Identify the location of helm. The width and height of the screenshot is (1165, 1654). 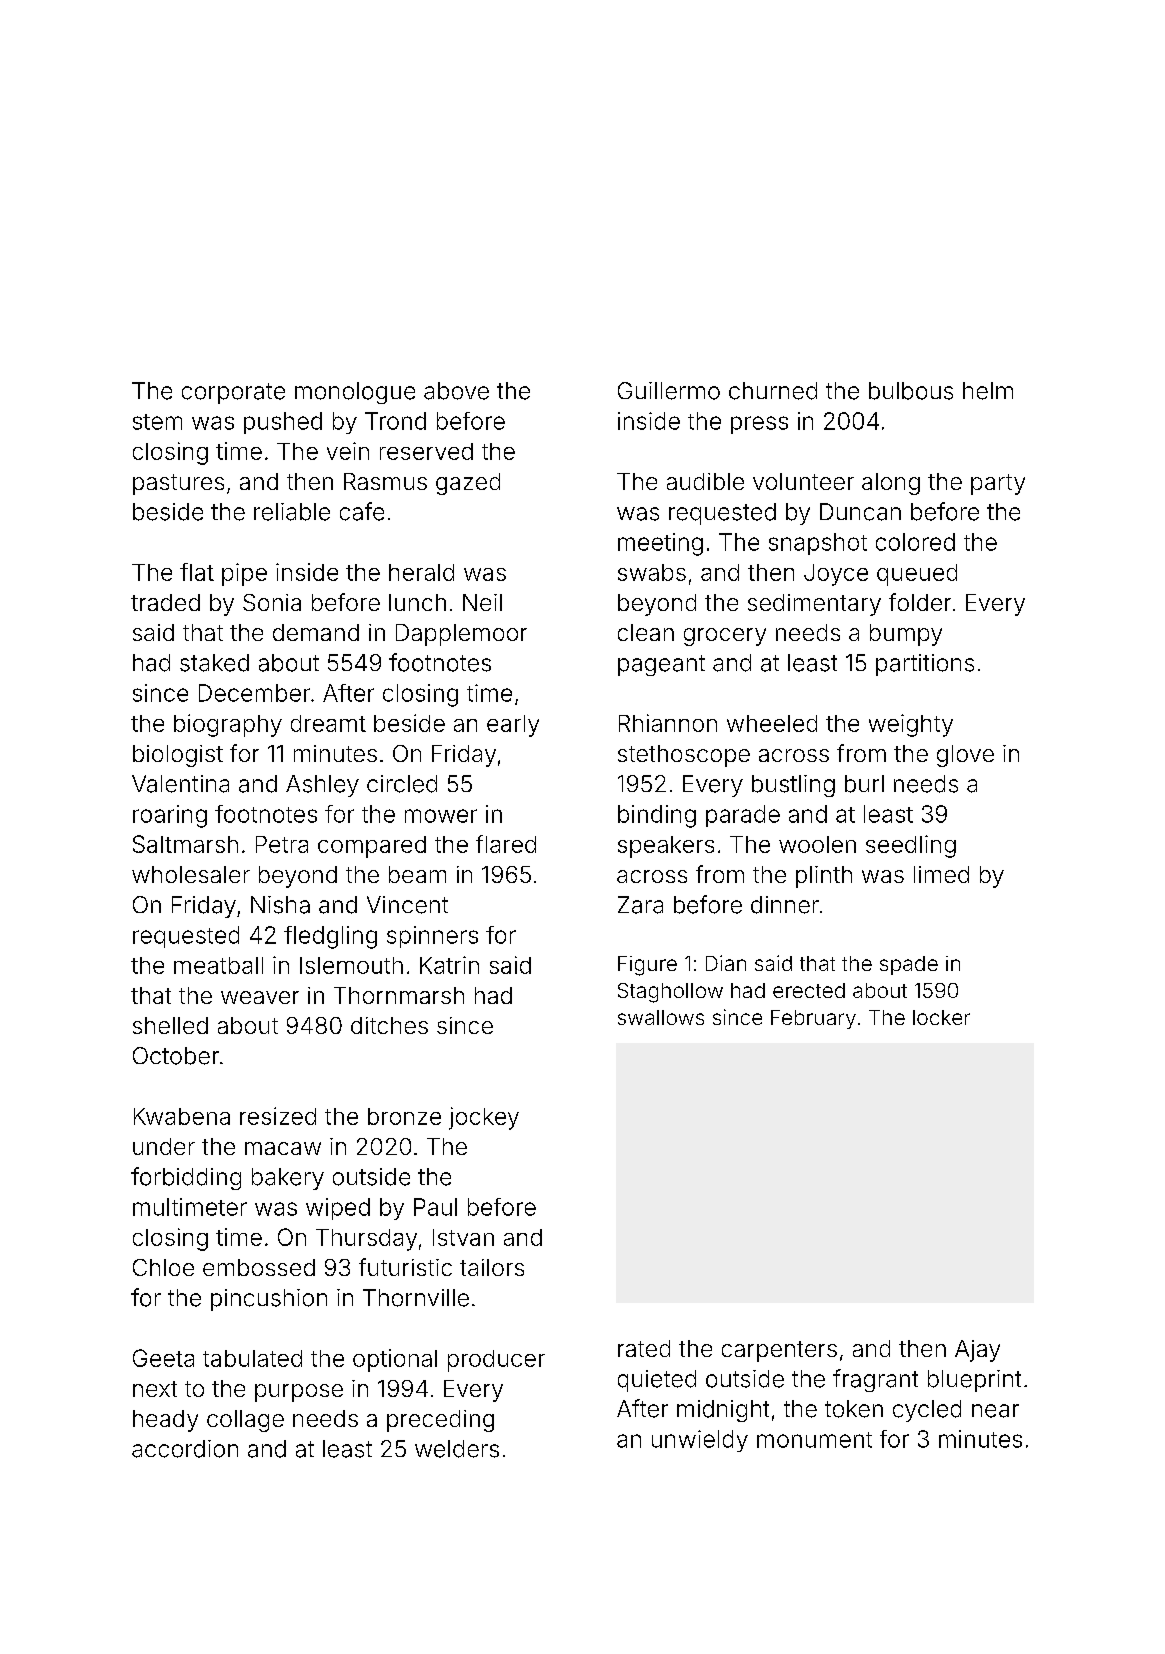
(988, 391).
